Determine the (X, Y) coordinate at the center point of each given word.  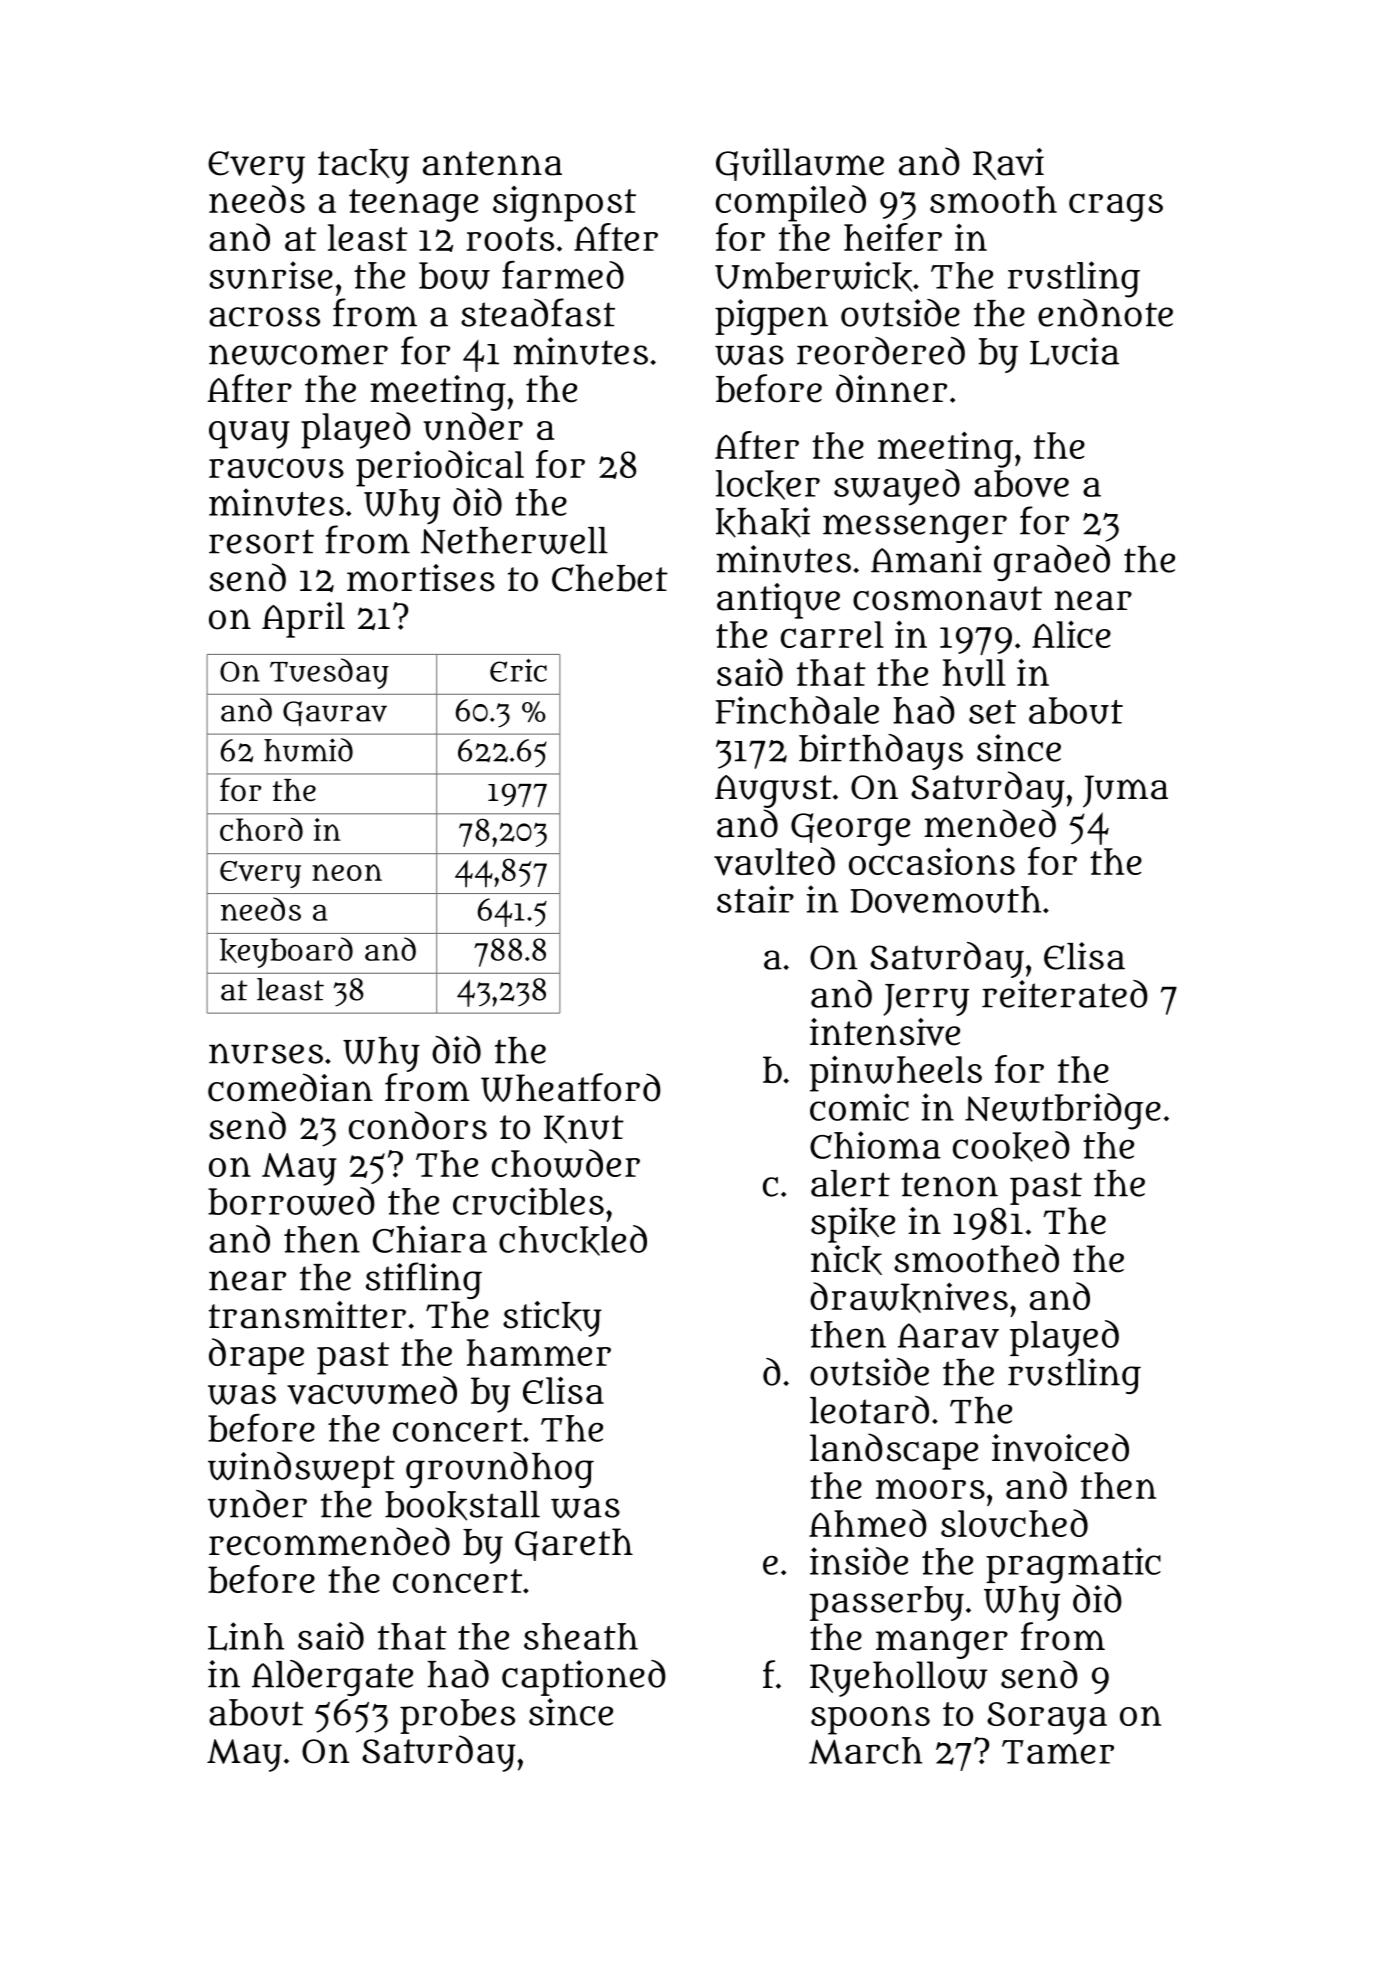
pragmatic (1073, 1565)
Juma (1125, 791)
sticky (552, 1319)
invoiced (1060, 1447)
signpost (564, 204)
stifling (424, 1280)
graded (1052, 563)
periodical (440, 468)
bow (454, 276)
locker (768, 485)
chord (261, 829)
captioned (584, 1678)
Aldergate (332, 1678)
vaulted (774, 861)
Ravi (1008, 164)
